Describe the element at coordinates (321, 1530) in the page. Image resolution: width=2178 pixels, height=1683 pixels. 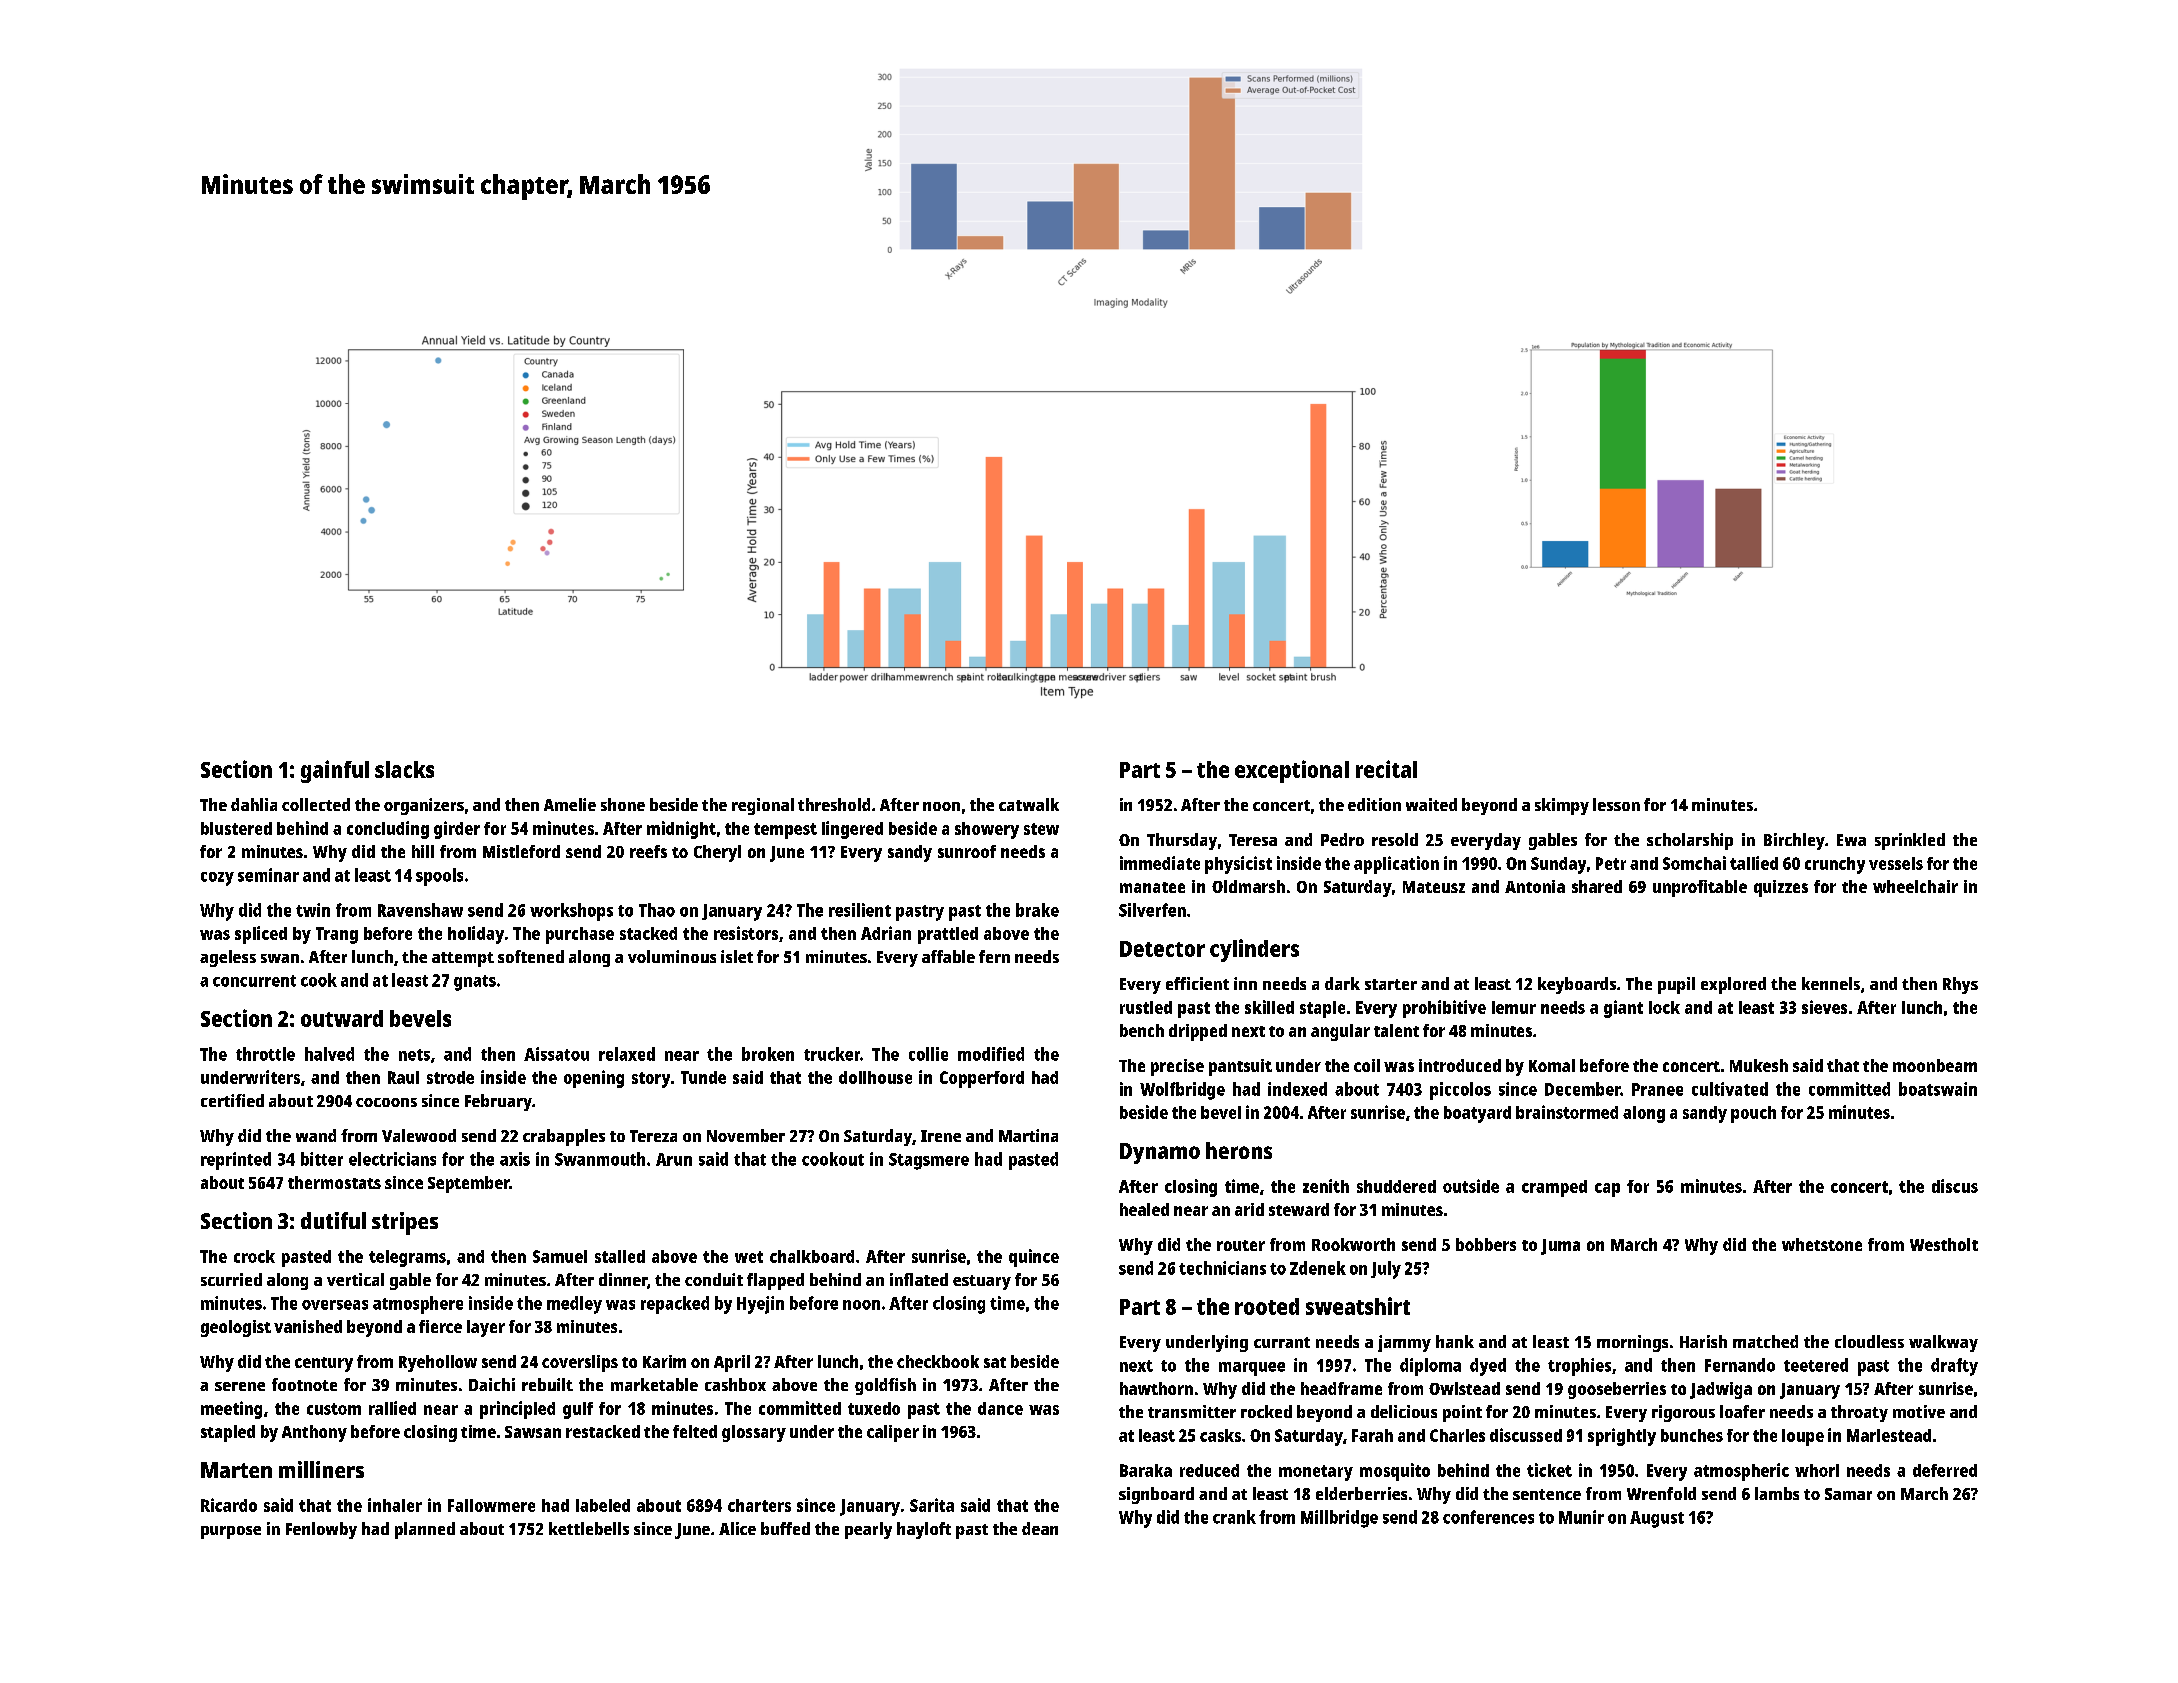
I see `Fenlowby` at that location.
